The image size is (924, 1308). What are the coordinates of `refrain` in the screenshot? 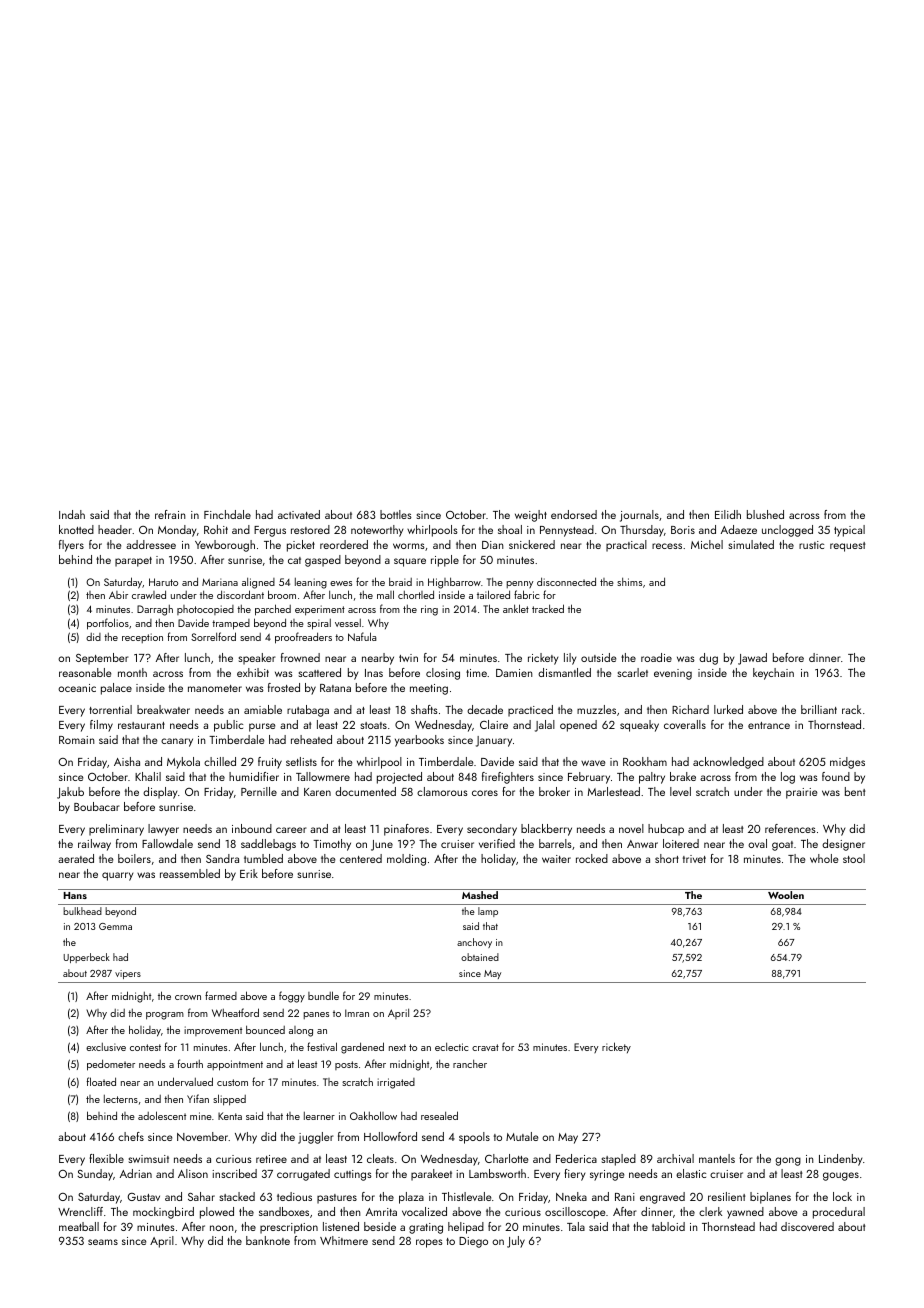 It's located at (170, 514).
